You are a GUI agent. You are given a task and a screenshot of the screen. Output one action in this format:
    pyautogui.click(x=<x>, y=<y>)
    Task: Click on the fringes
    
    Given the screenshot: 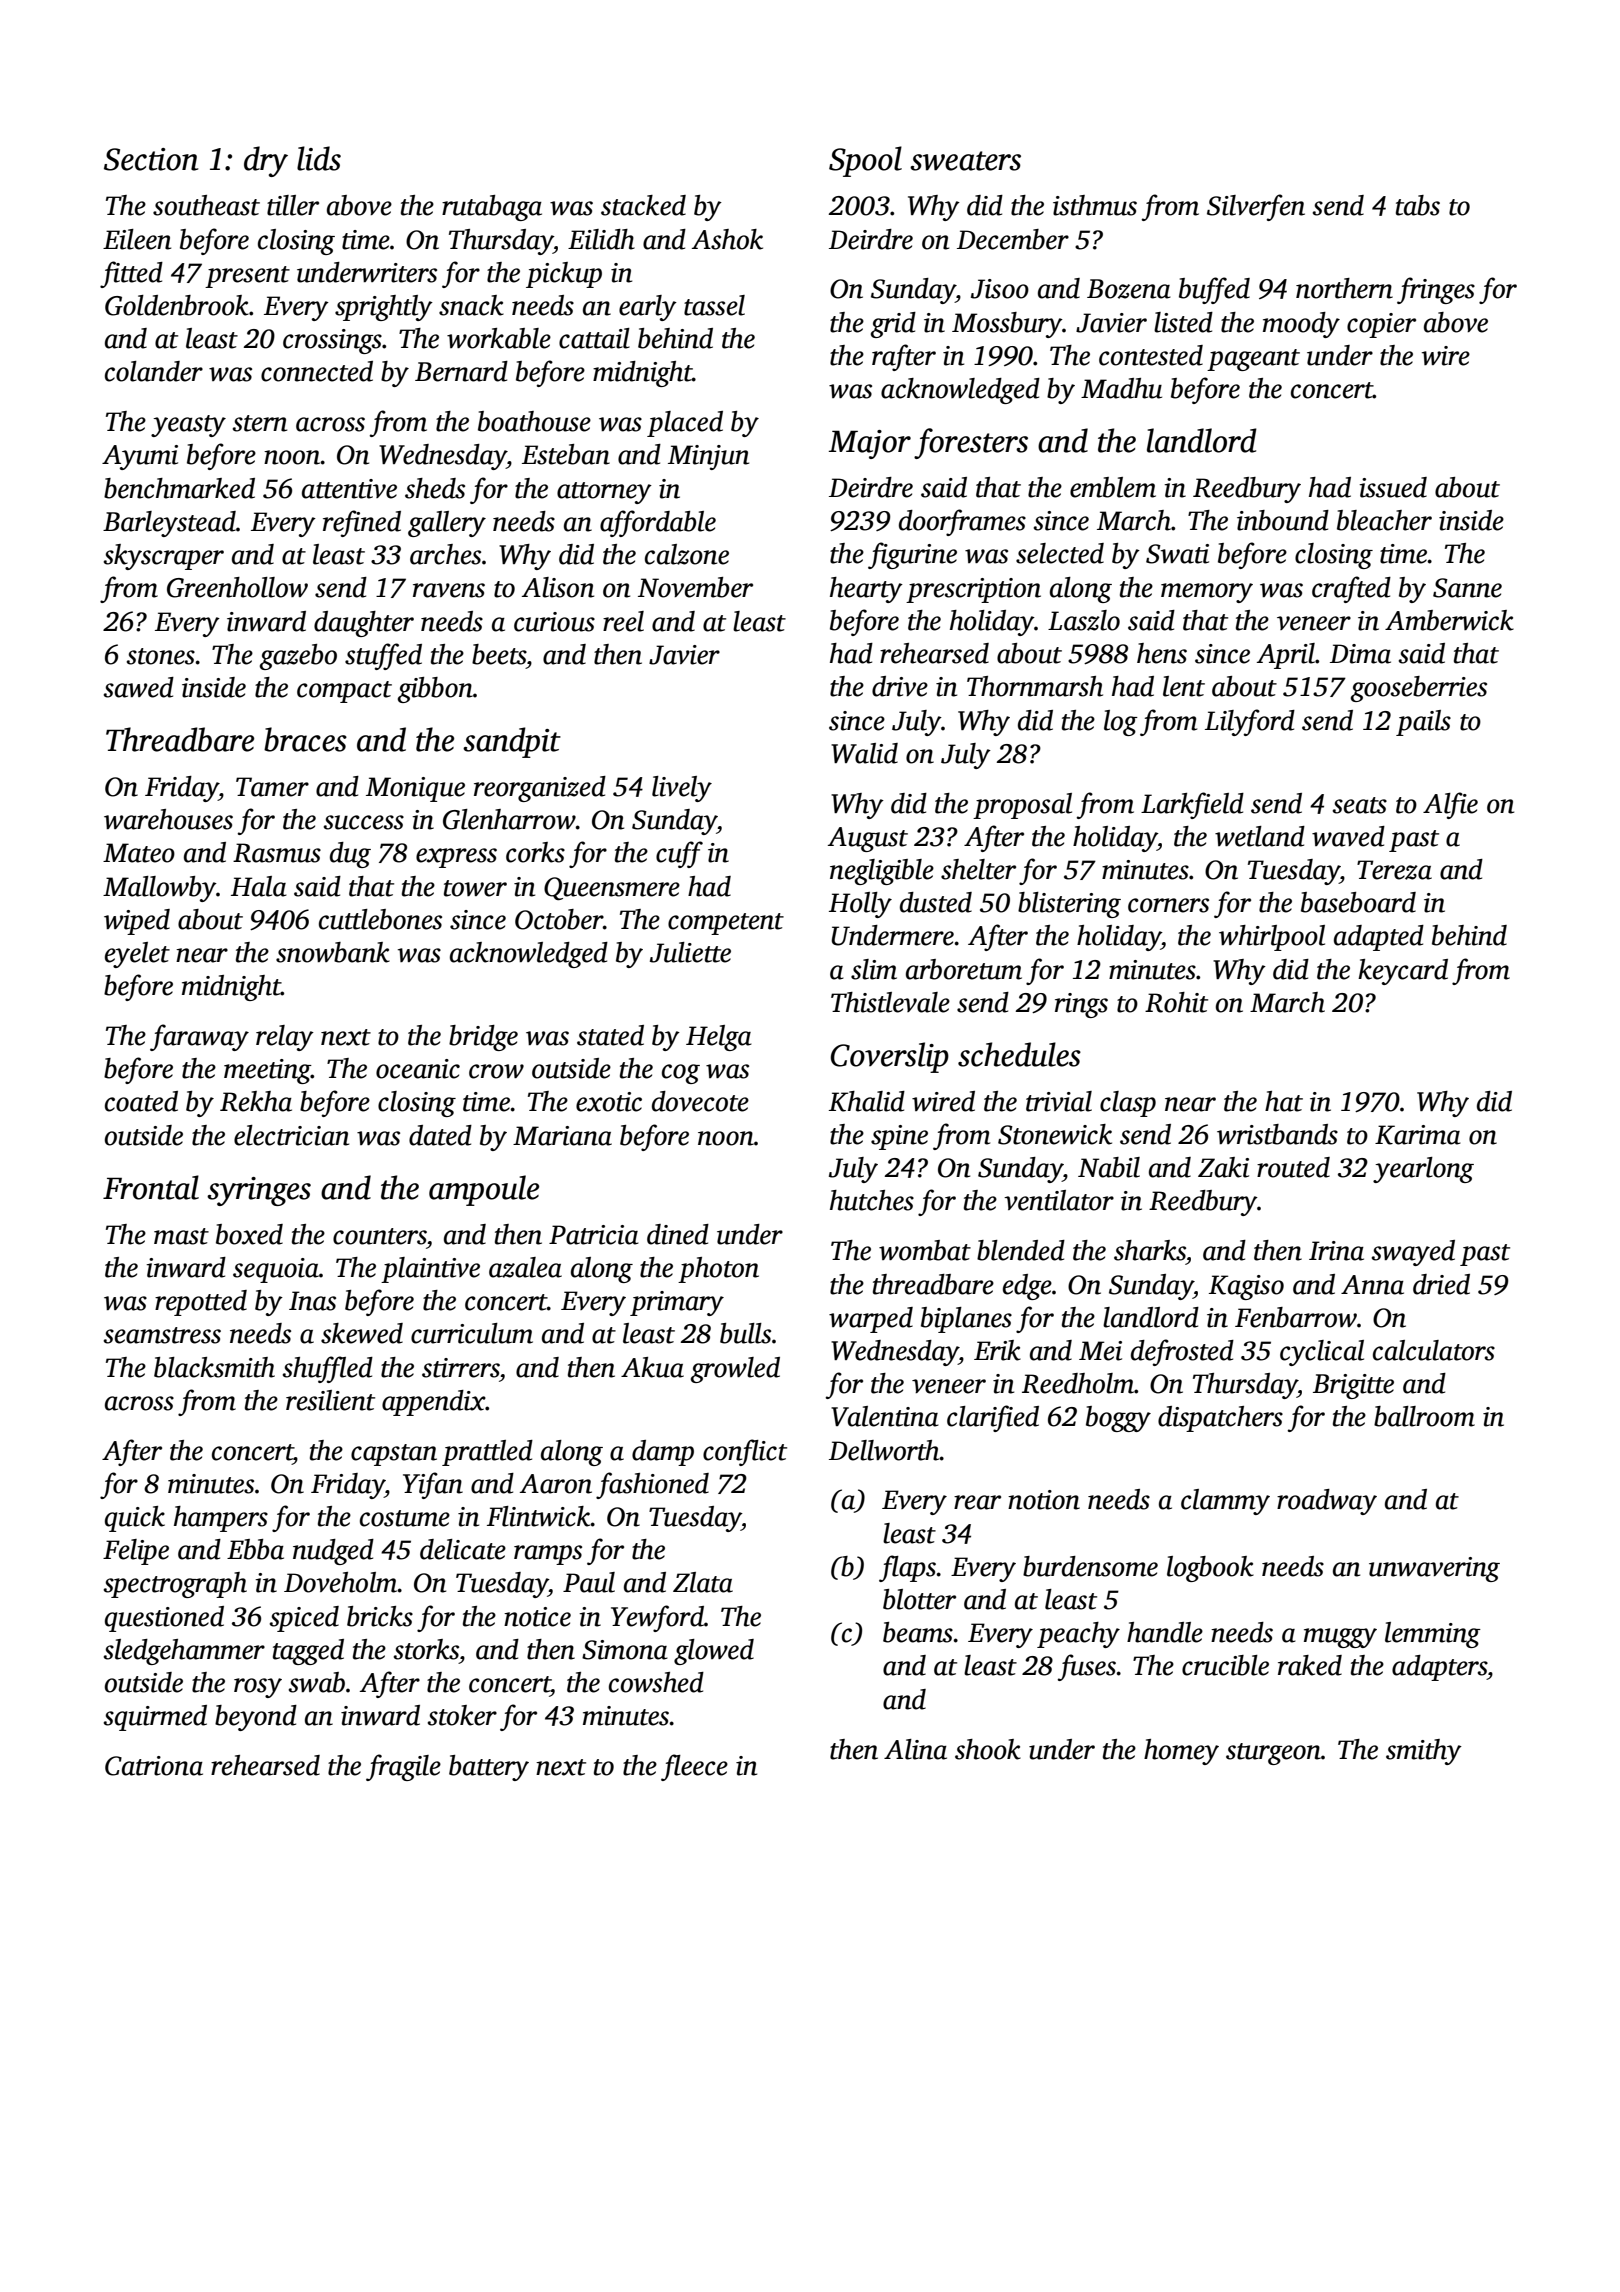 What is the action you would take?
    pyautogui.click(x=1436, y=290)
